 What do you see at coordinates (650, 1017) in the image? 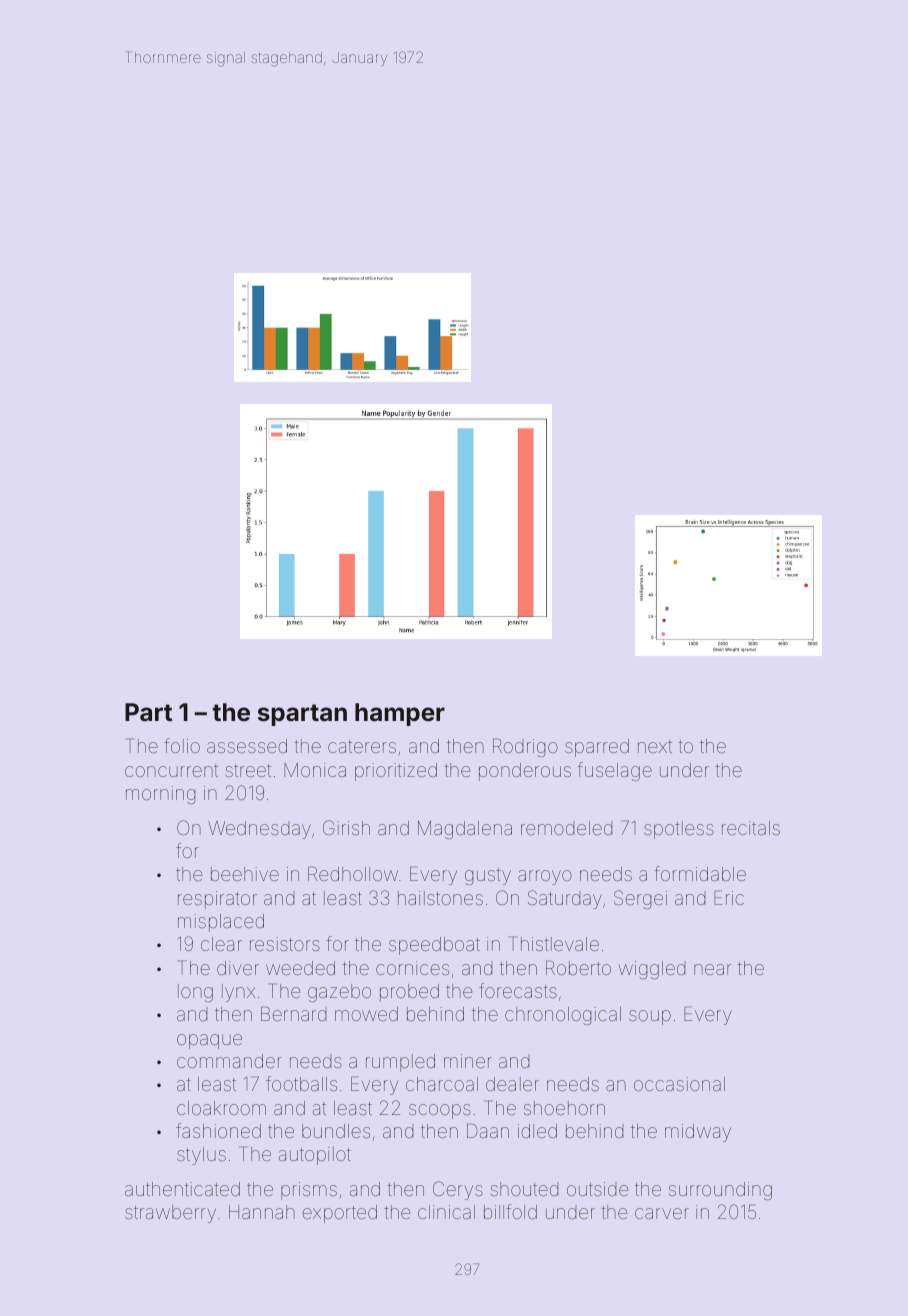
I see `soup` at bounding box center [650, 1017].
